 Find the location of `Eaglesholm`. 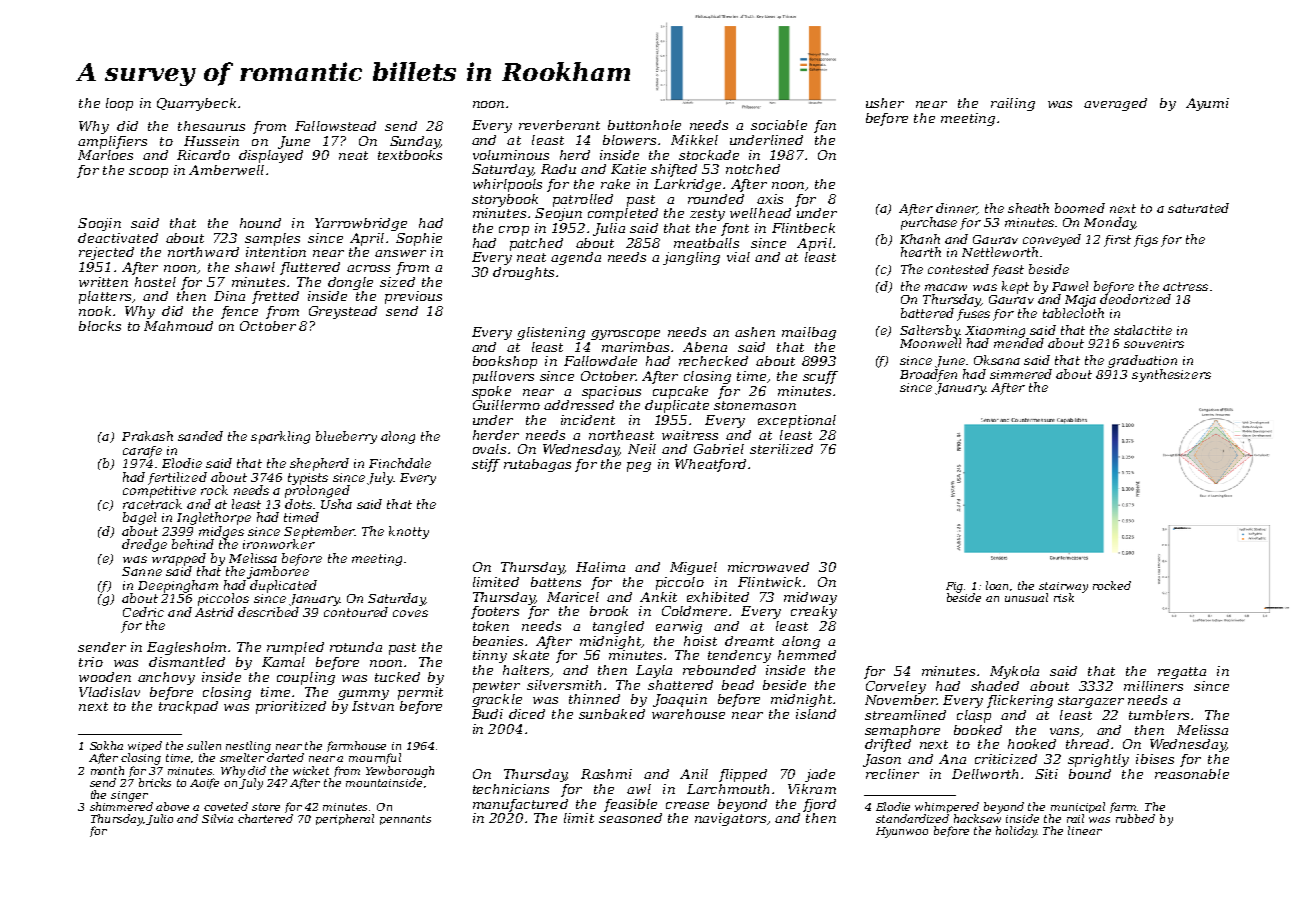

Eaglesholm is located at coordinates (186, 648).
